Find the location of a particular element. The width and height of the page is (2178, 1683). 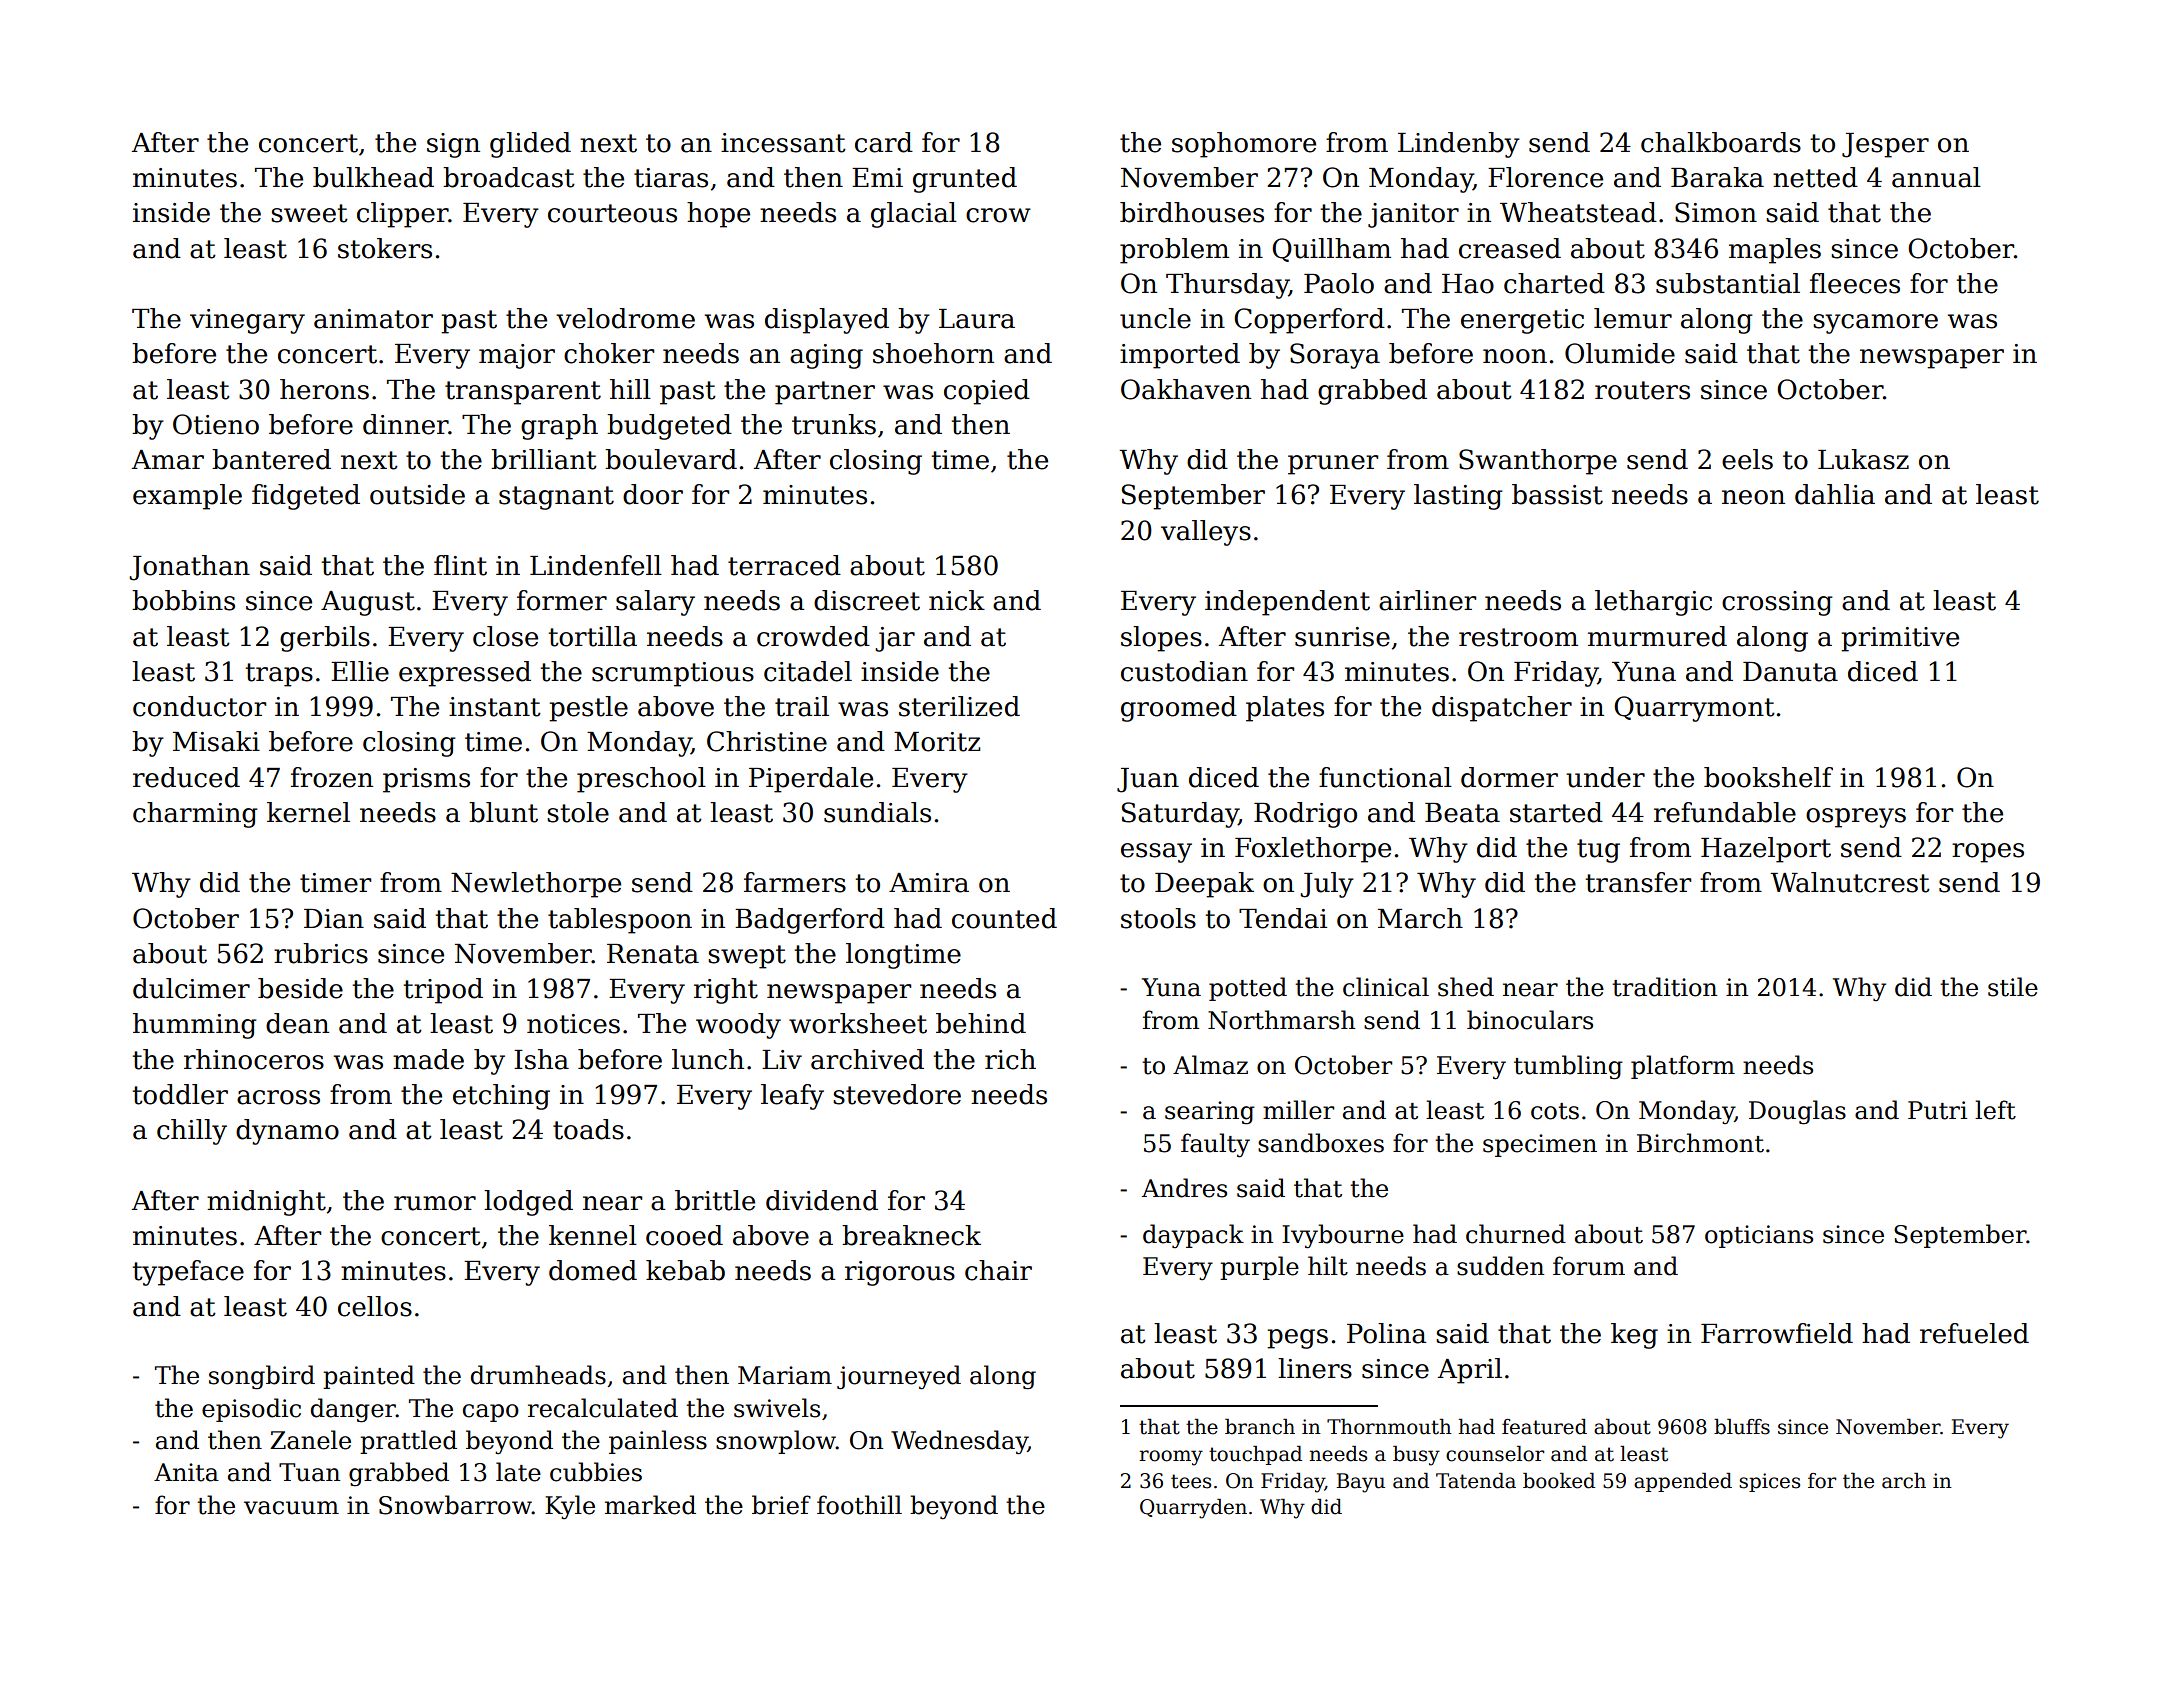

cellos is located at coordinates (375, 1306).
